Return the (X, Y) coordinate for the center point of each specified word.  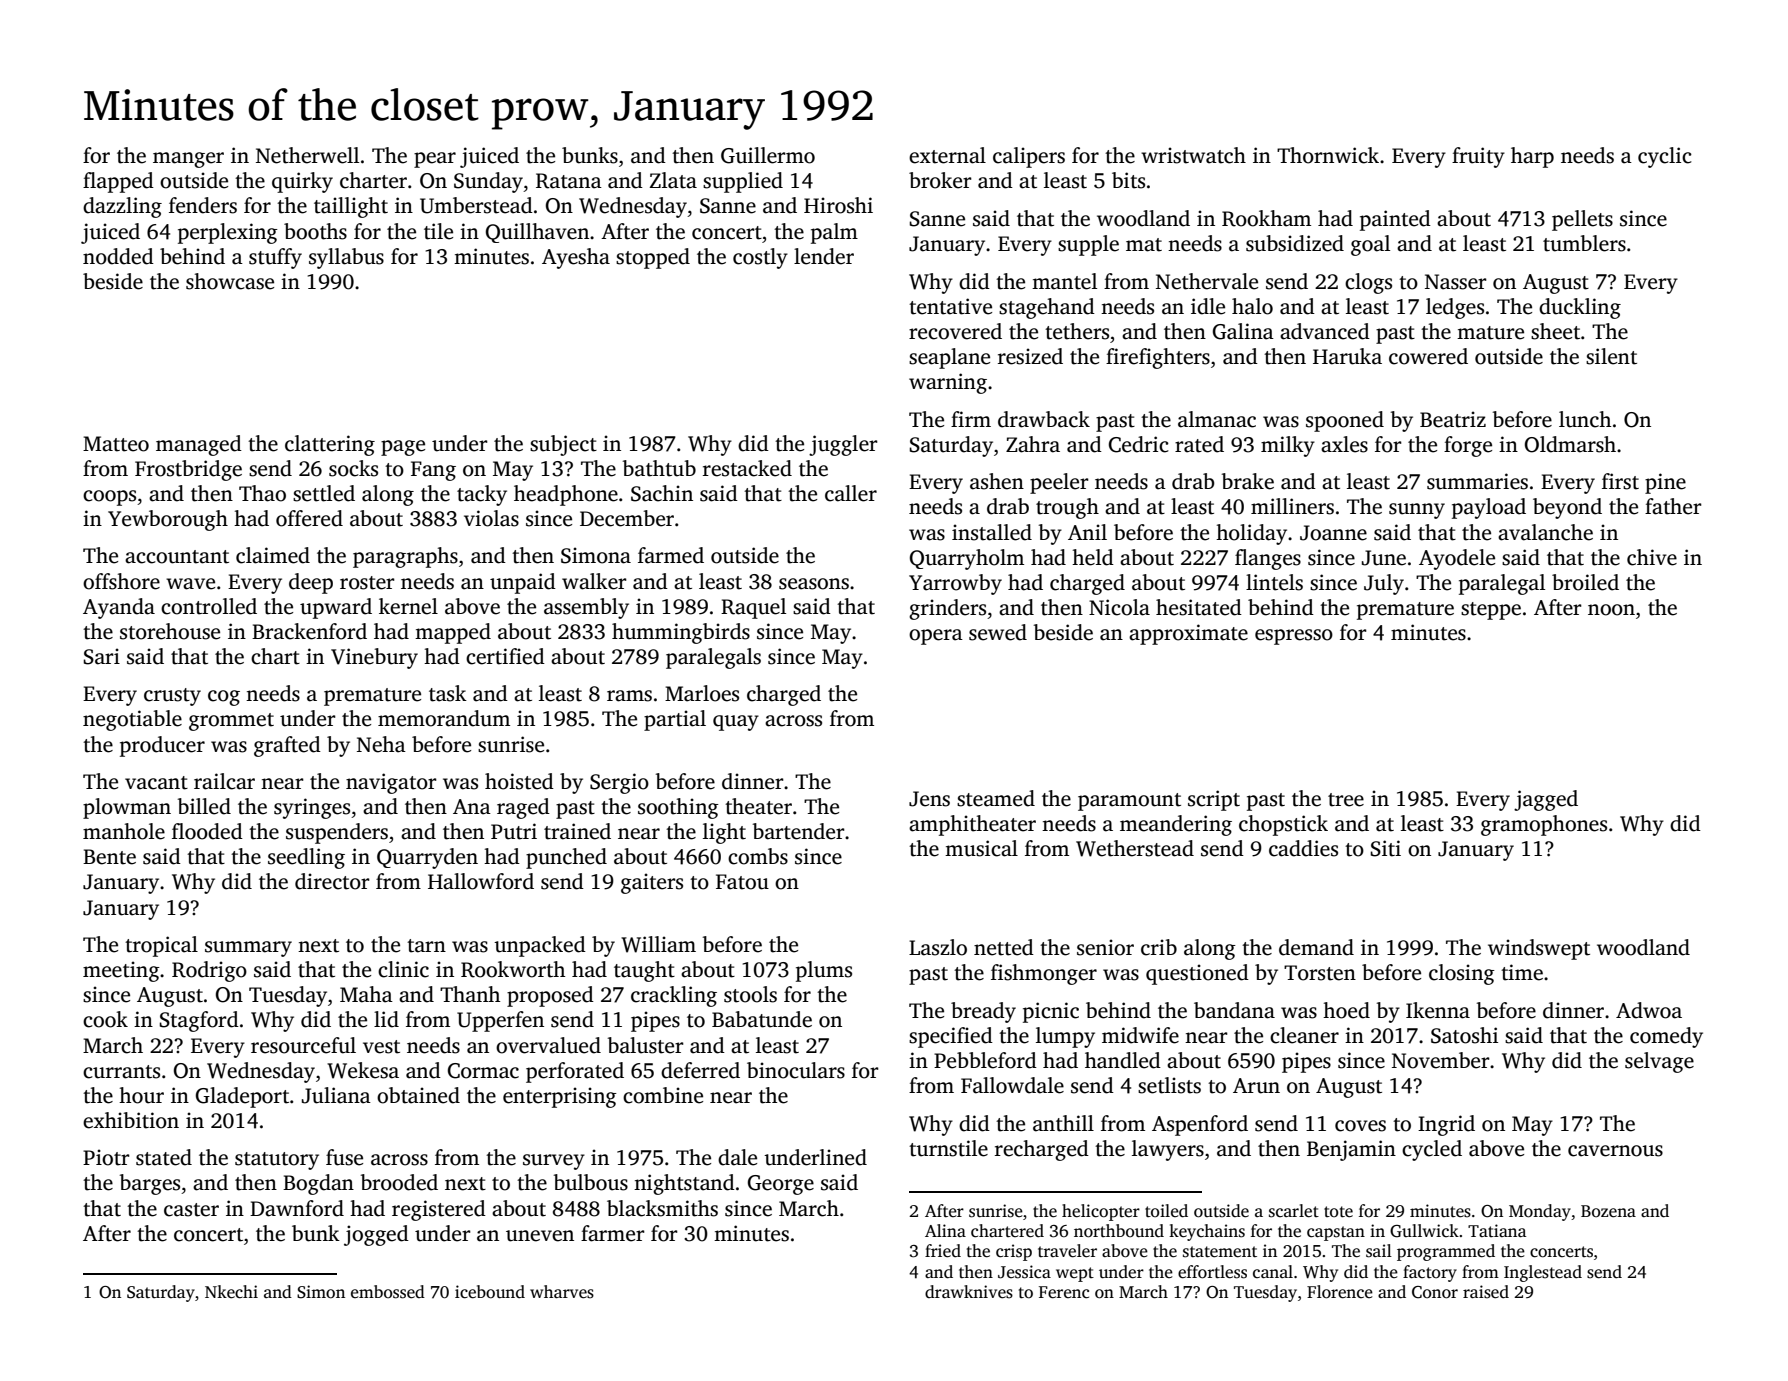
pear (435, 160)
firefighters (1158, 358)
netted (1004, 947)
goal (1370, 245)
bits (1128, 180)
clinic (403, 969)
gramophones (1544, 825)
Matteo (116, 444)
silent (1611, 356)
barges (150, 1184)
